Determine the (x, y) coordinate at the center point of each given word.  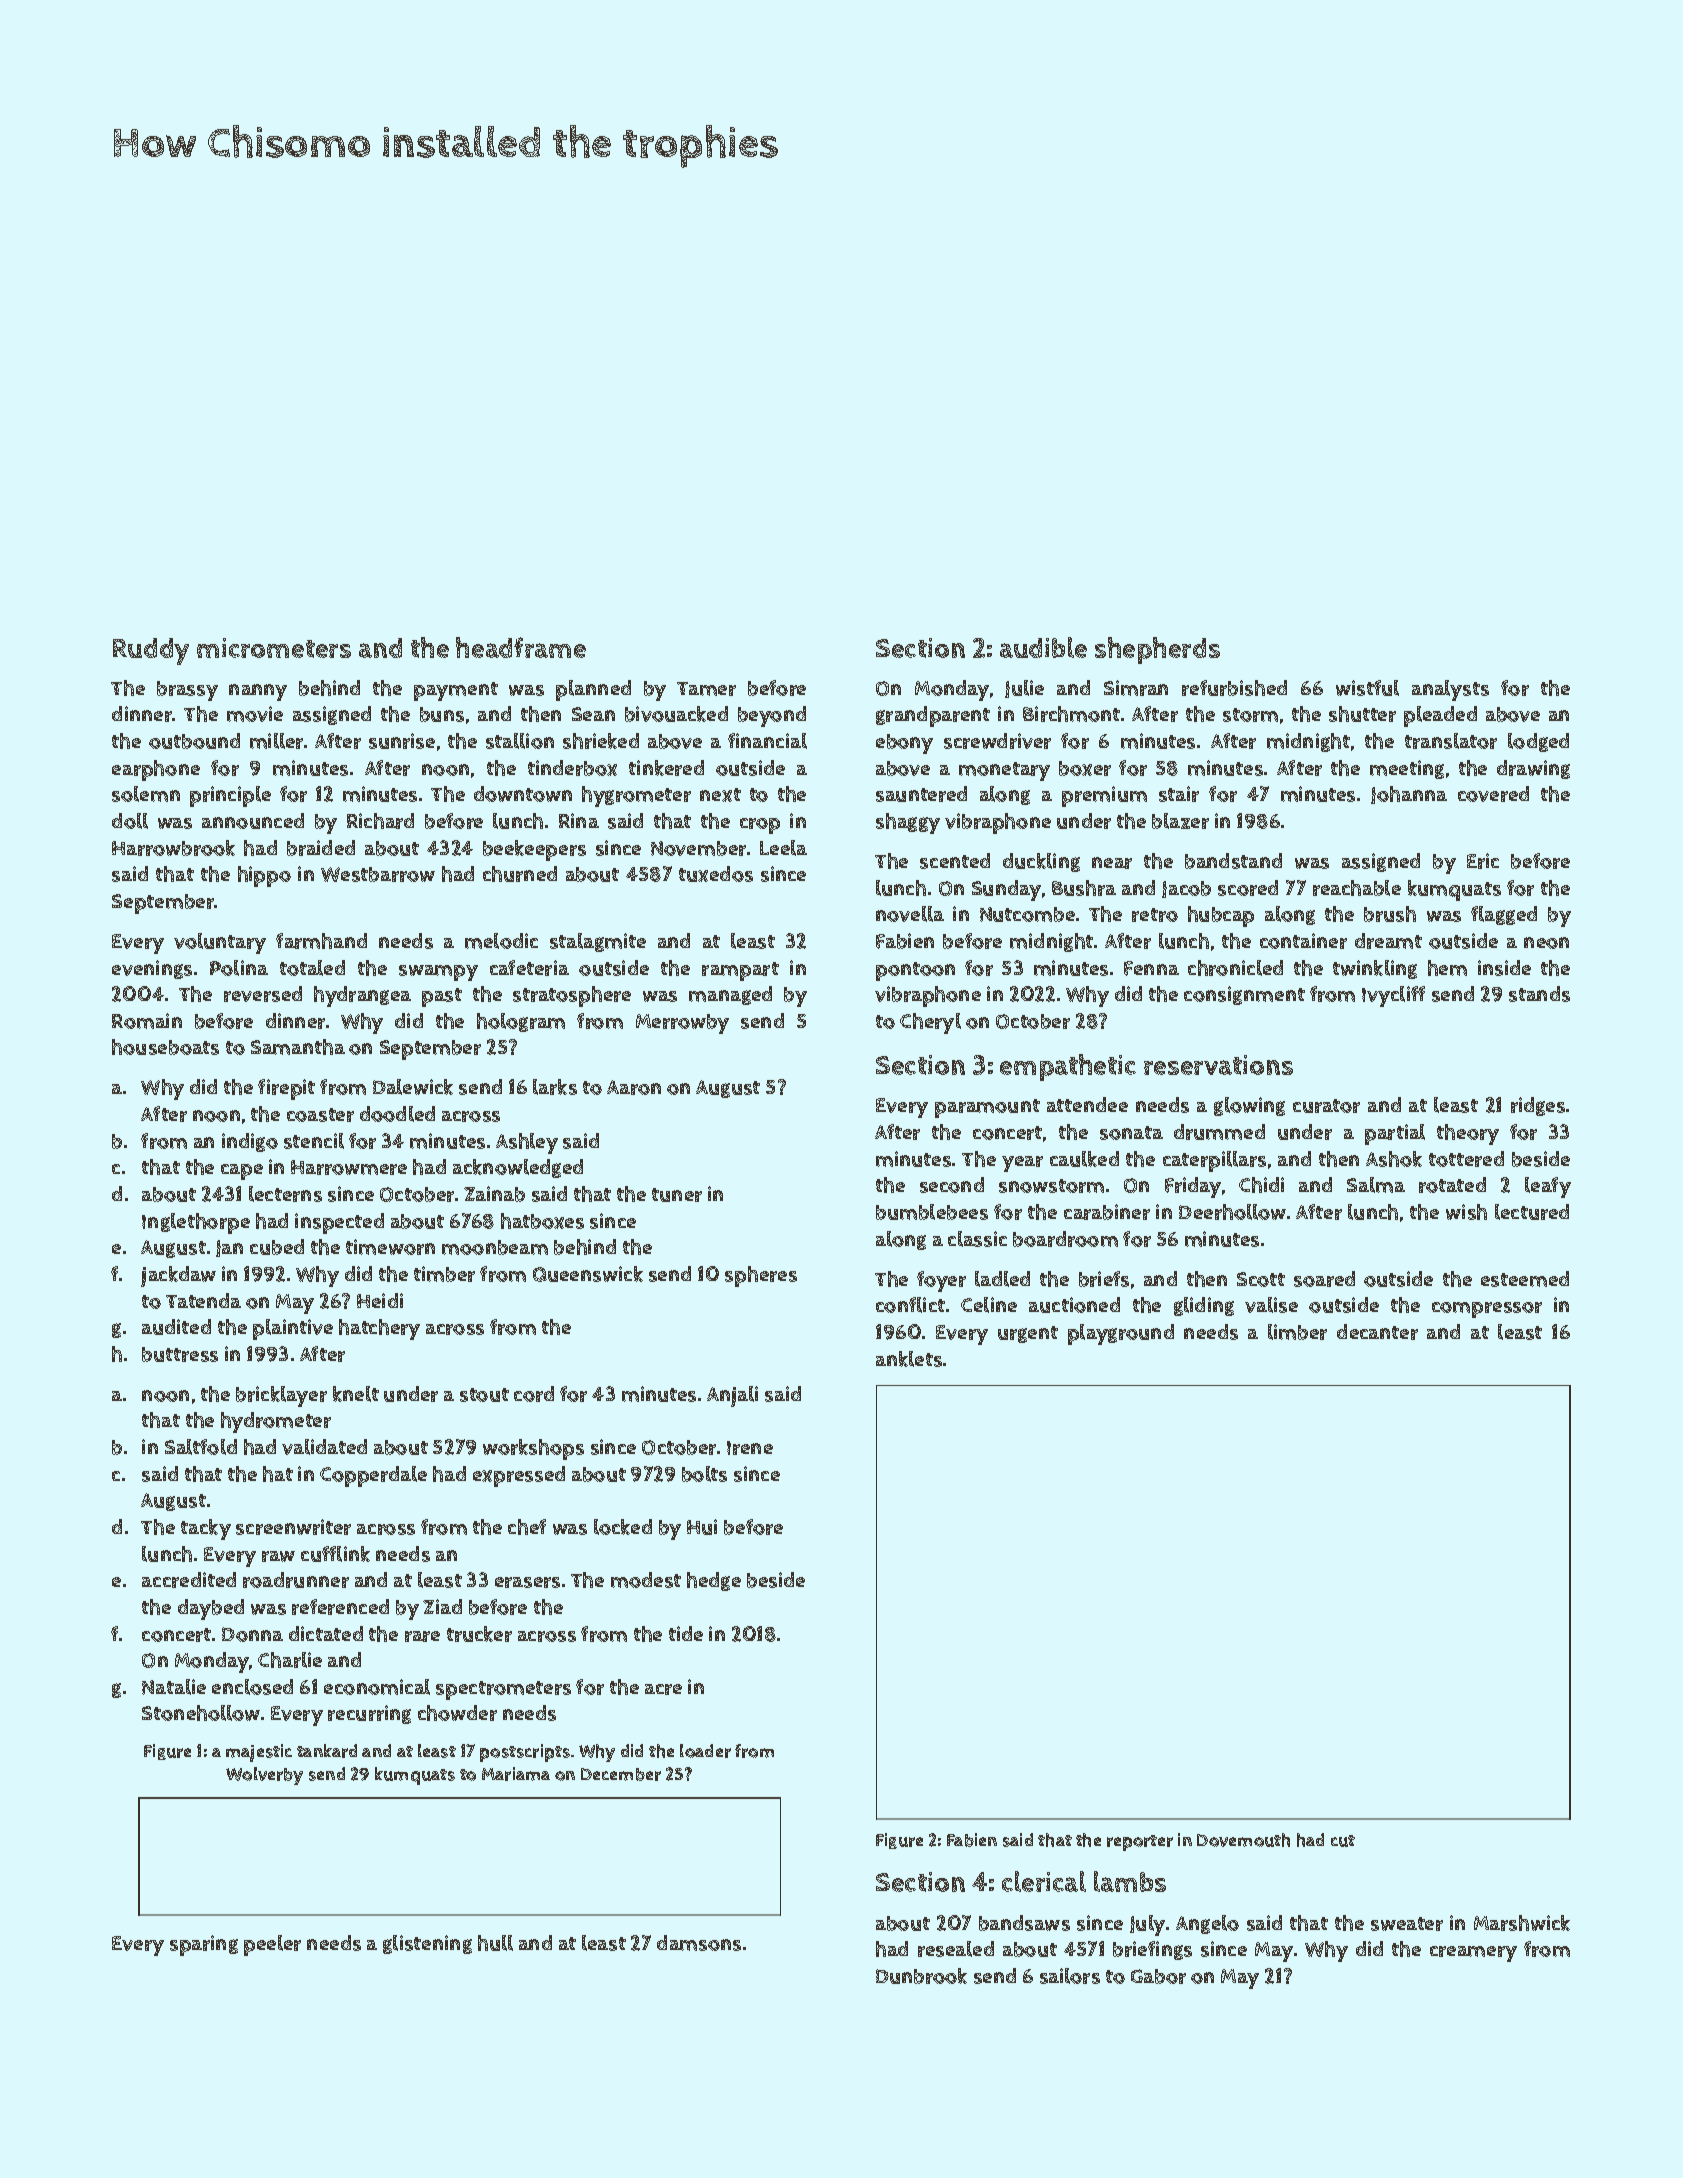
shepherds (1157, 650)
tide (686, 1633)
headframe (521, 647)
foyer (941, 1281)
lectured (1532, 1212)
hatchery (379, 1329)
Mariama (516, 1774)
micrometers (274, 648)
